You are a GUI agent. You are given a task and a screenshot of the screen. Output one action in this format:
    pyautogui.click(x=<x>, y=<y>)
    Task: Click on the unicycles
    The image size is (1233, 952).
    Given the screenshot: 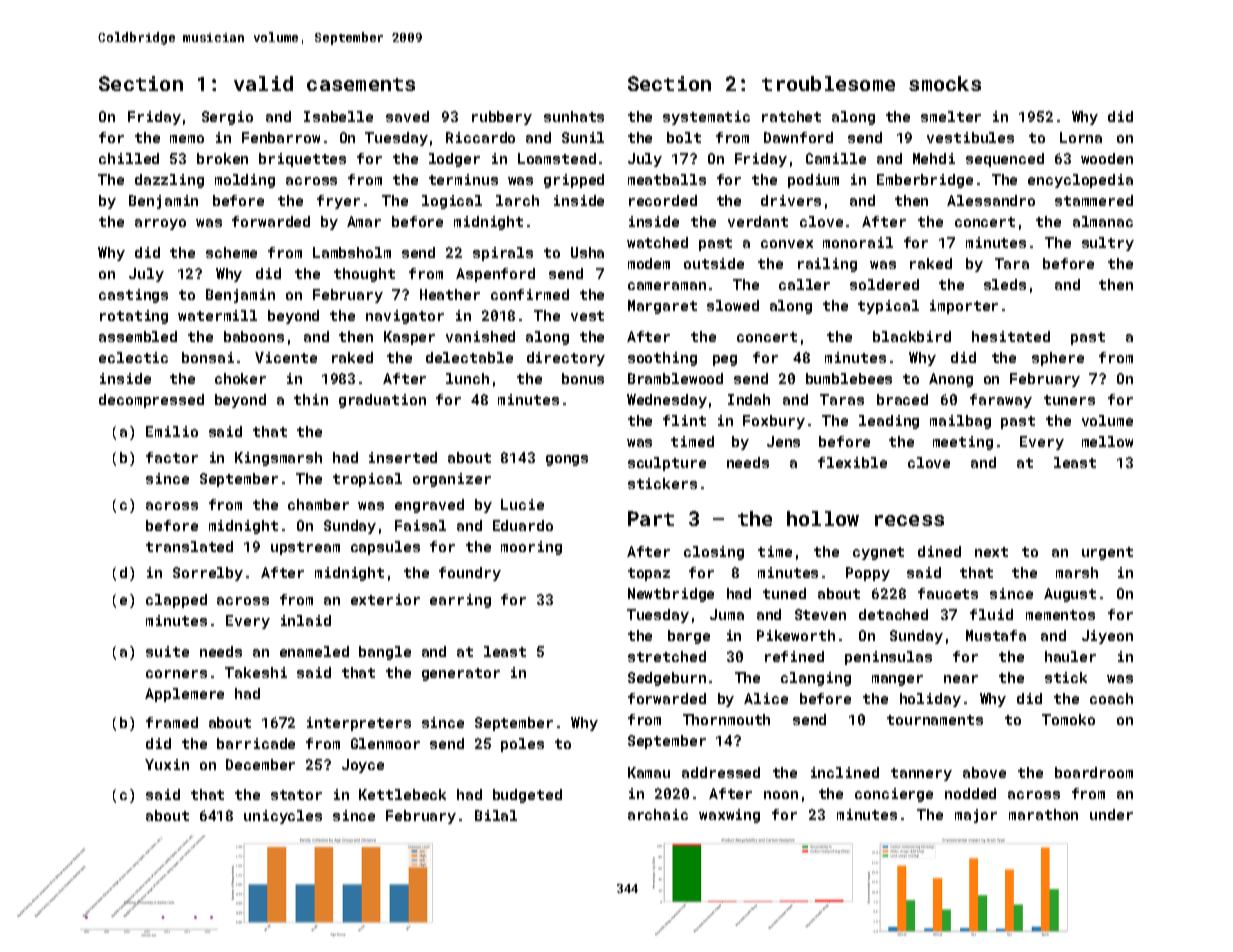 What is the action you would take?
    pyautogui.click(x=283, y=817)
